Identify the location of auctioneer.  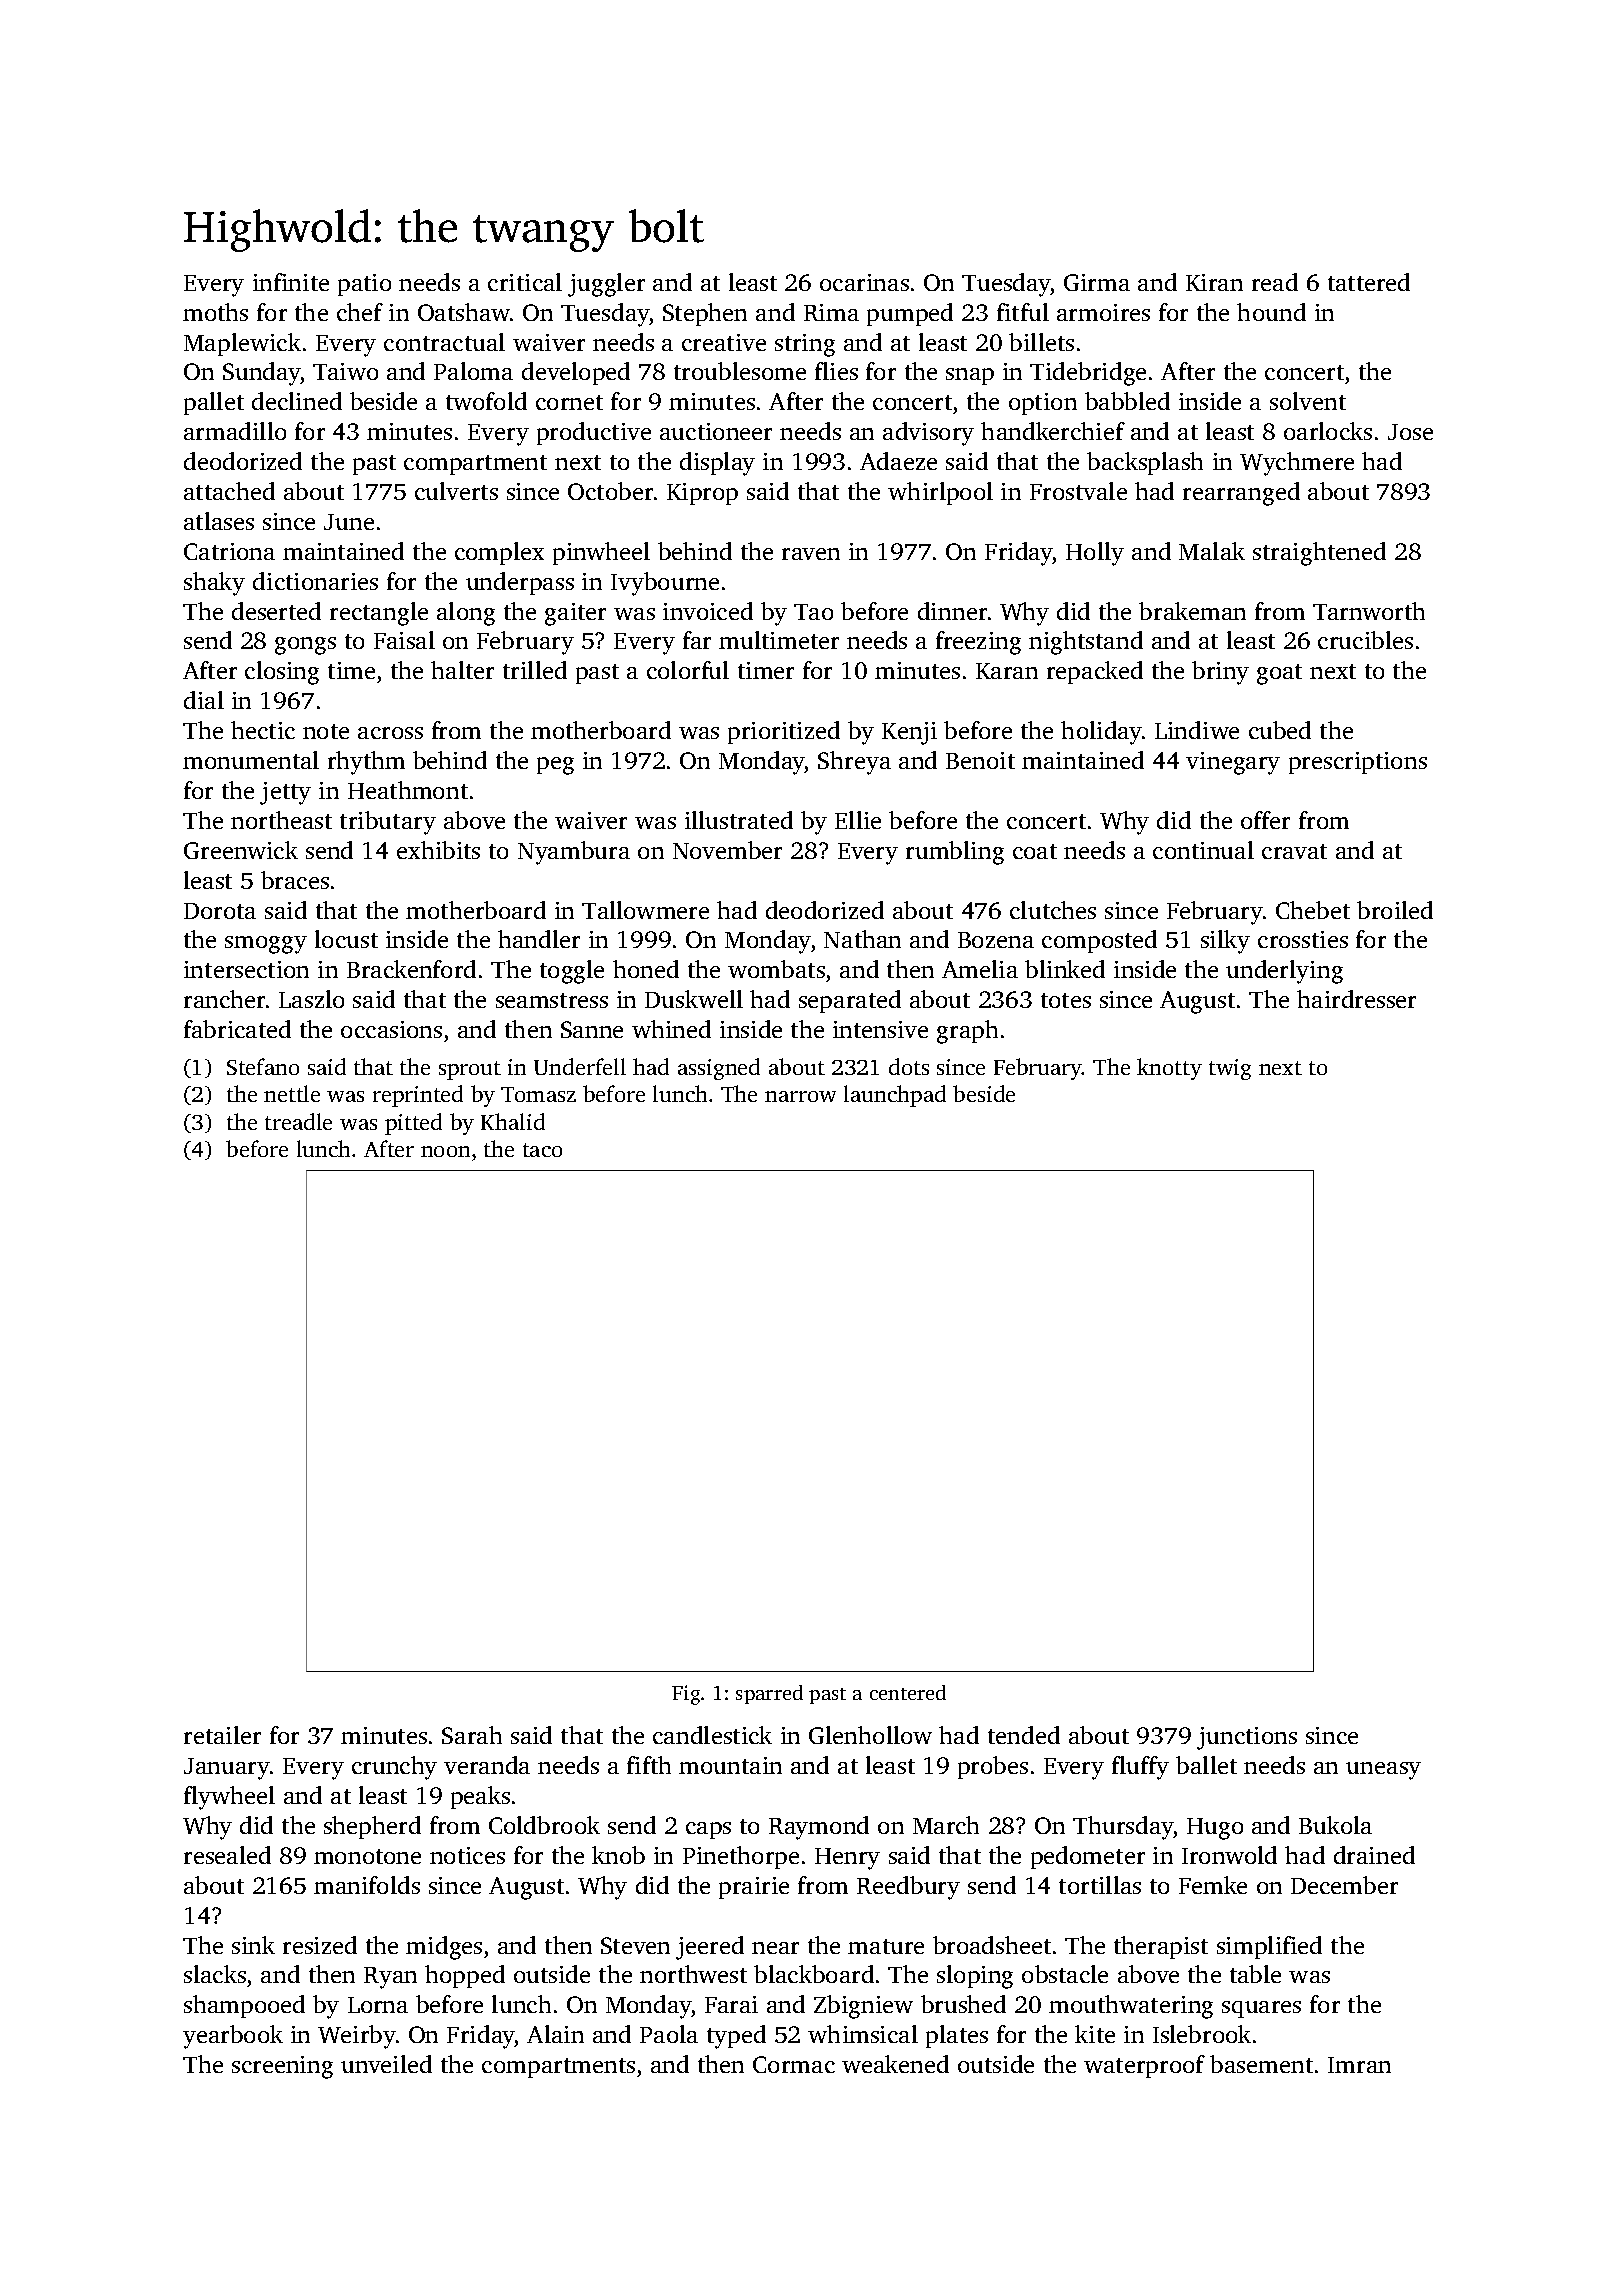
(716, 431).
